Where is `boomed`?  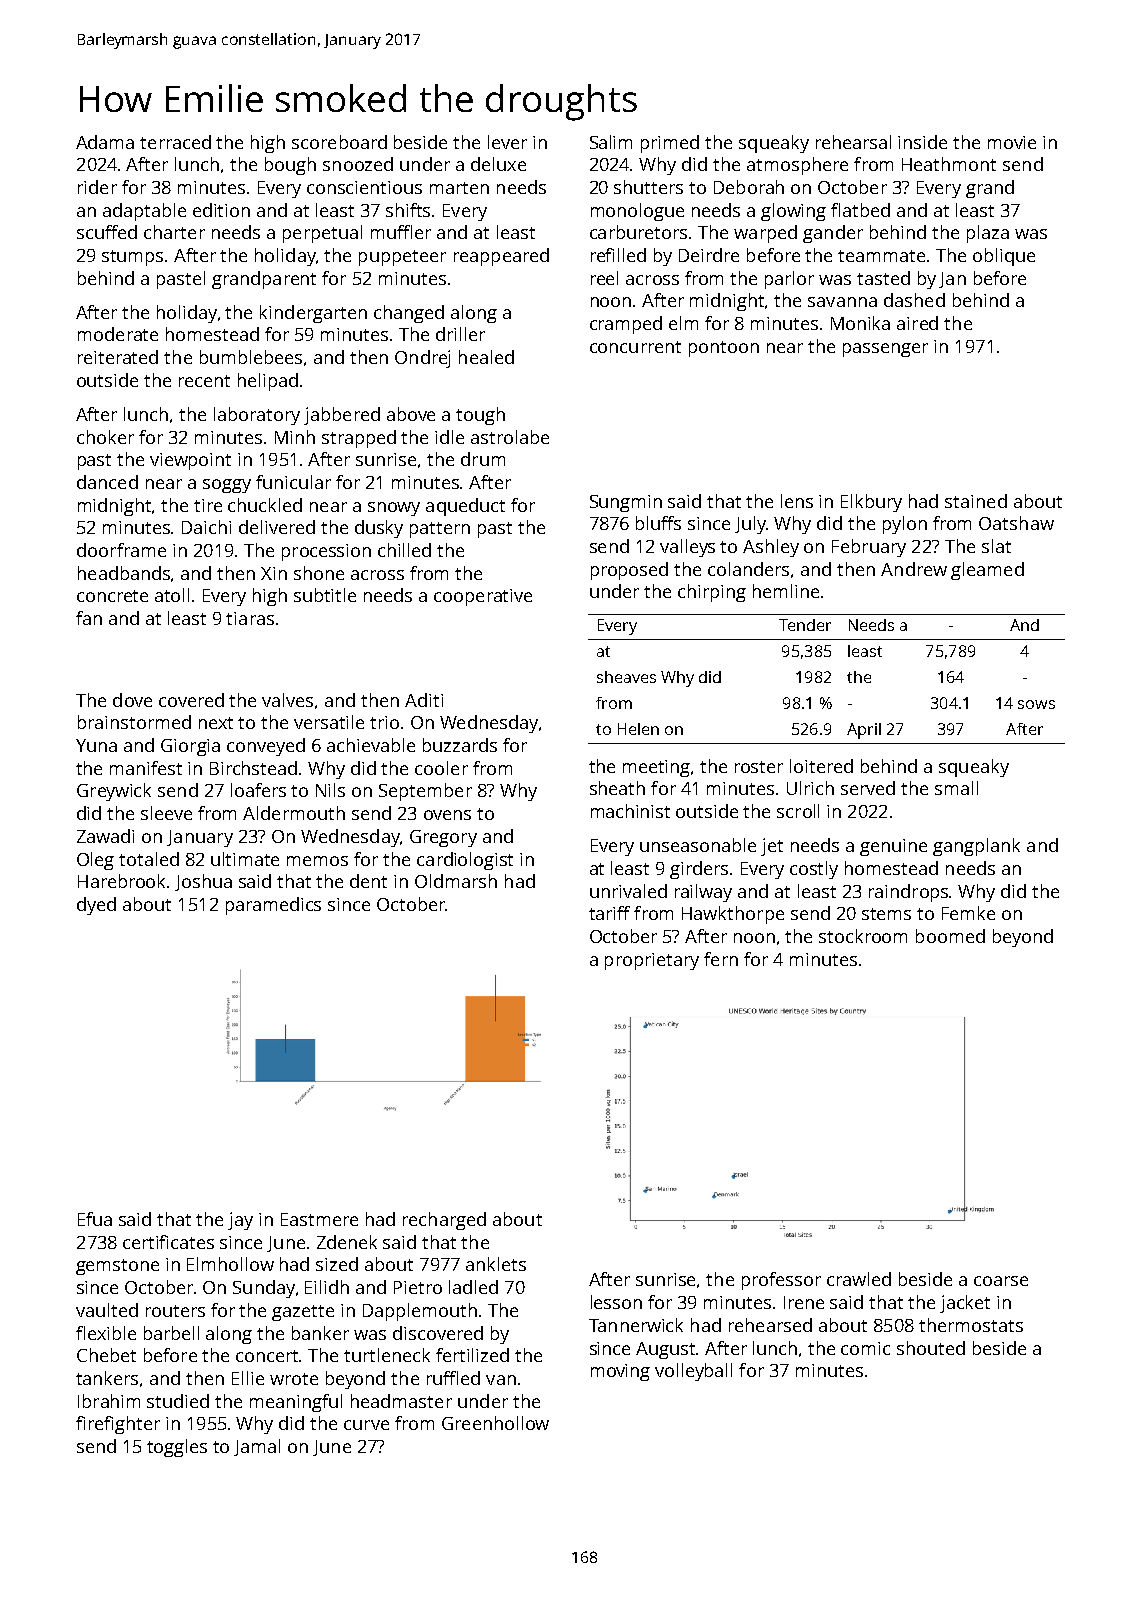 boomed is located at coordinates (950, 936).
